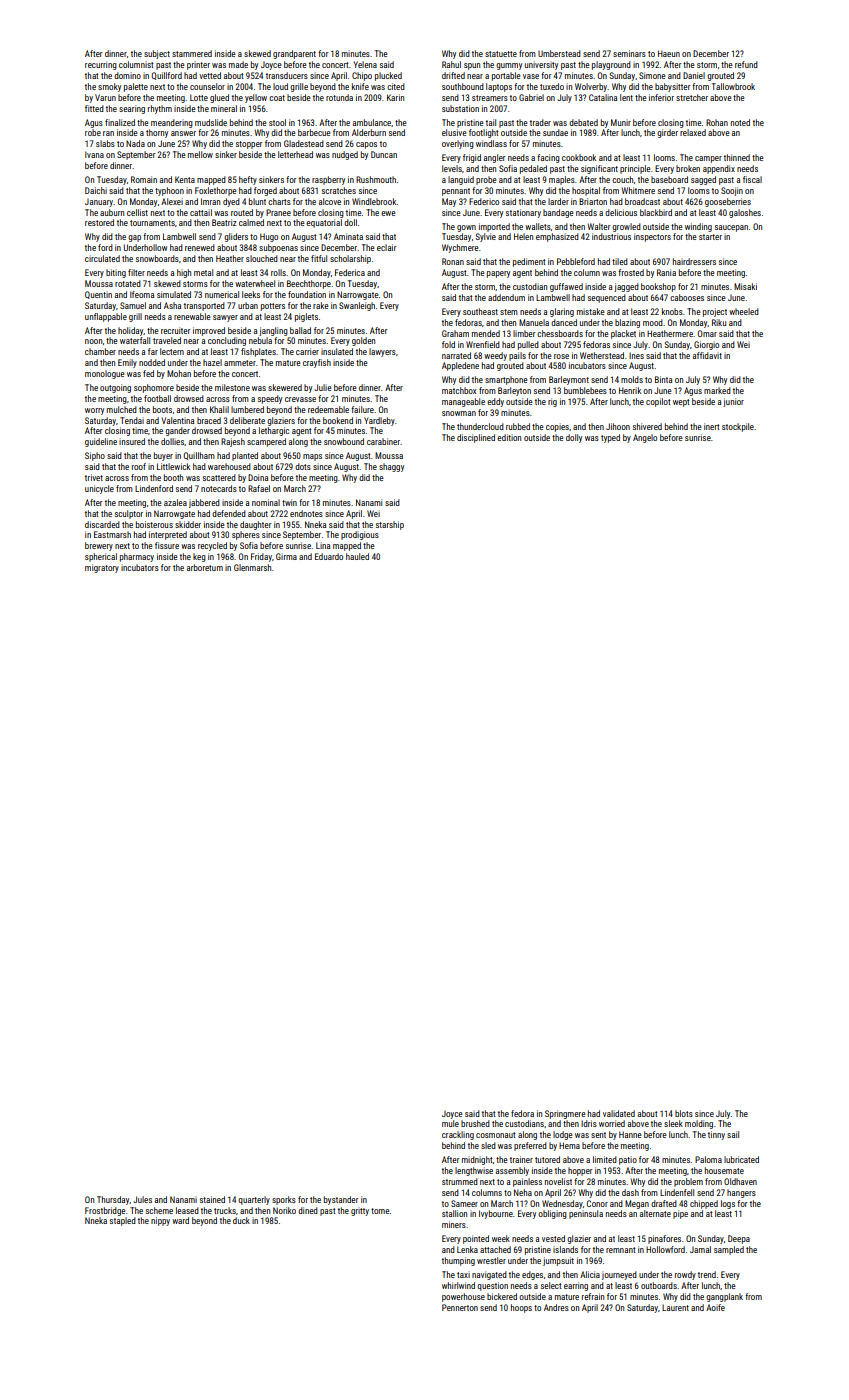 This screenshot has width=849, height=1400. What do you see at coordinates (212, 362) in the screenshot?
I see `hazel` at bounding box center [212, 362].
